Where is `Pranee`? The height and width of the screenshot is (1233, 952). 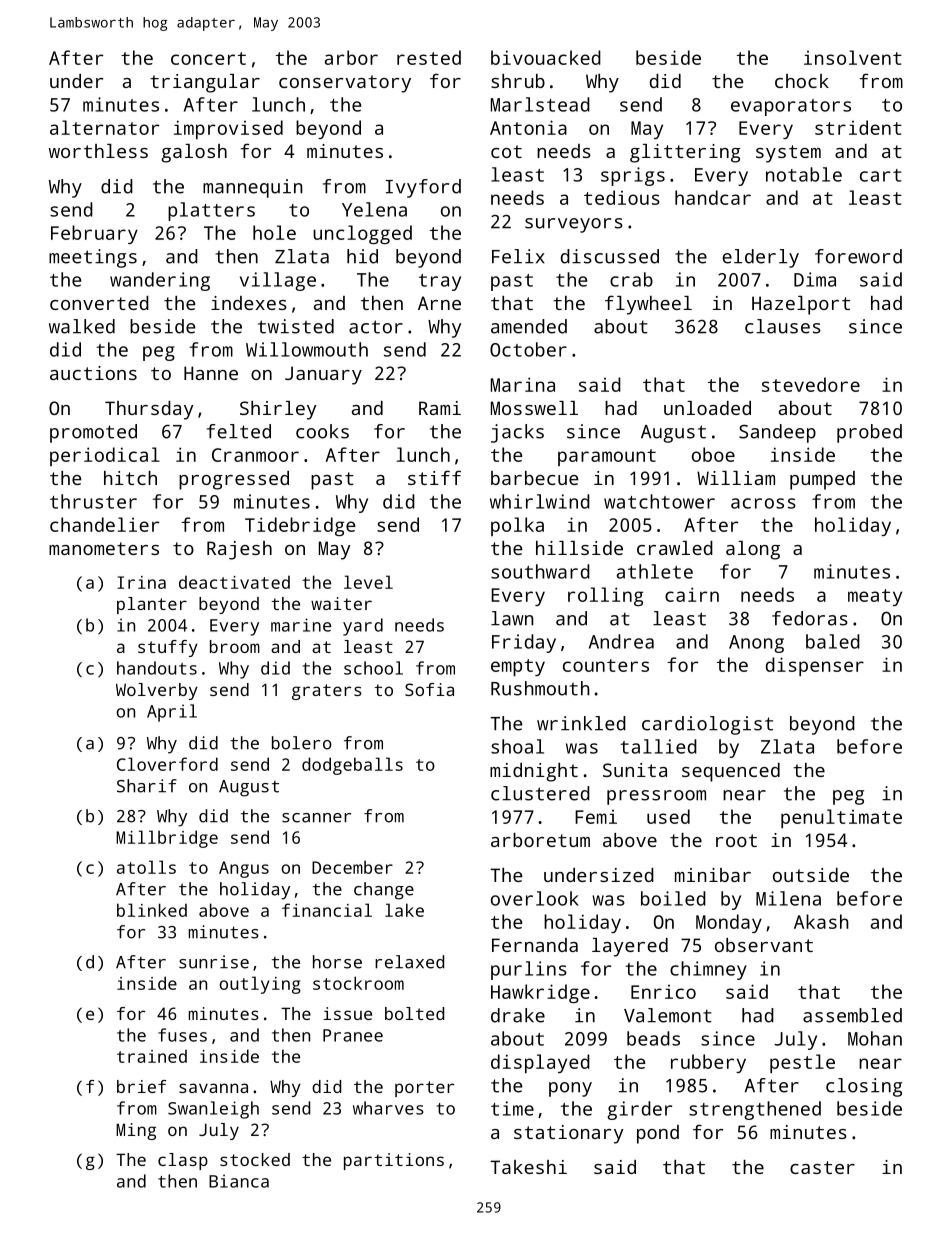
Pranee is located at coordinates (353, 1035).
